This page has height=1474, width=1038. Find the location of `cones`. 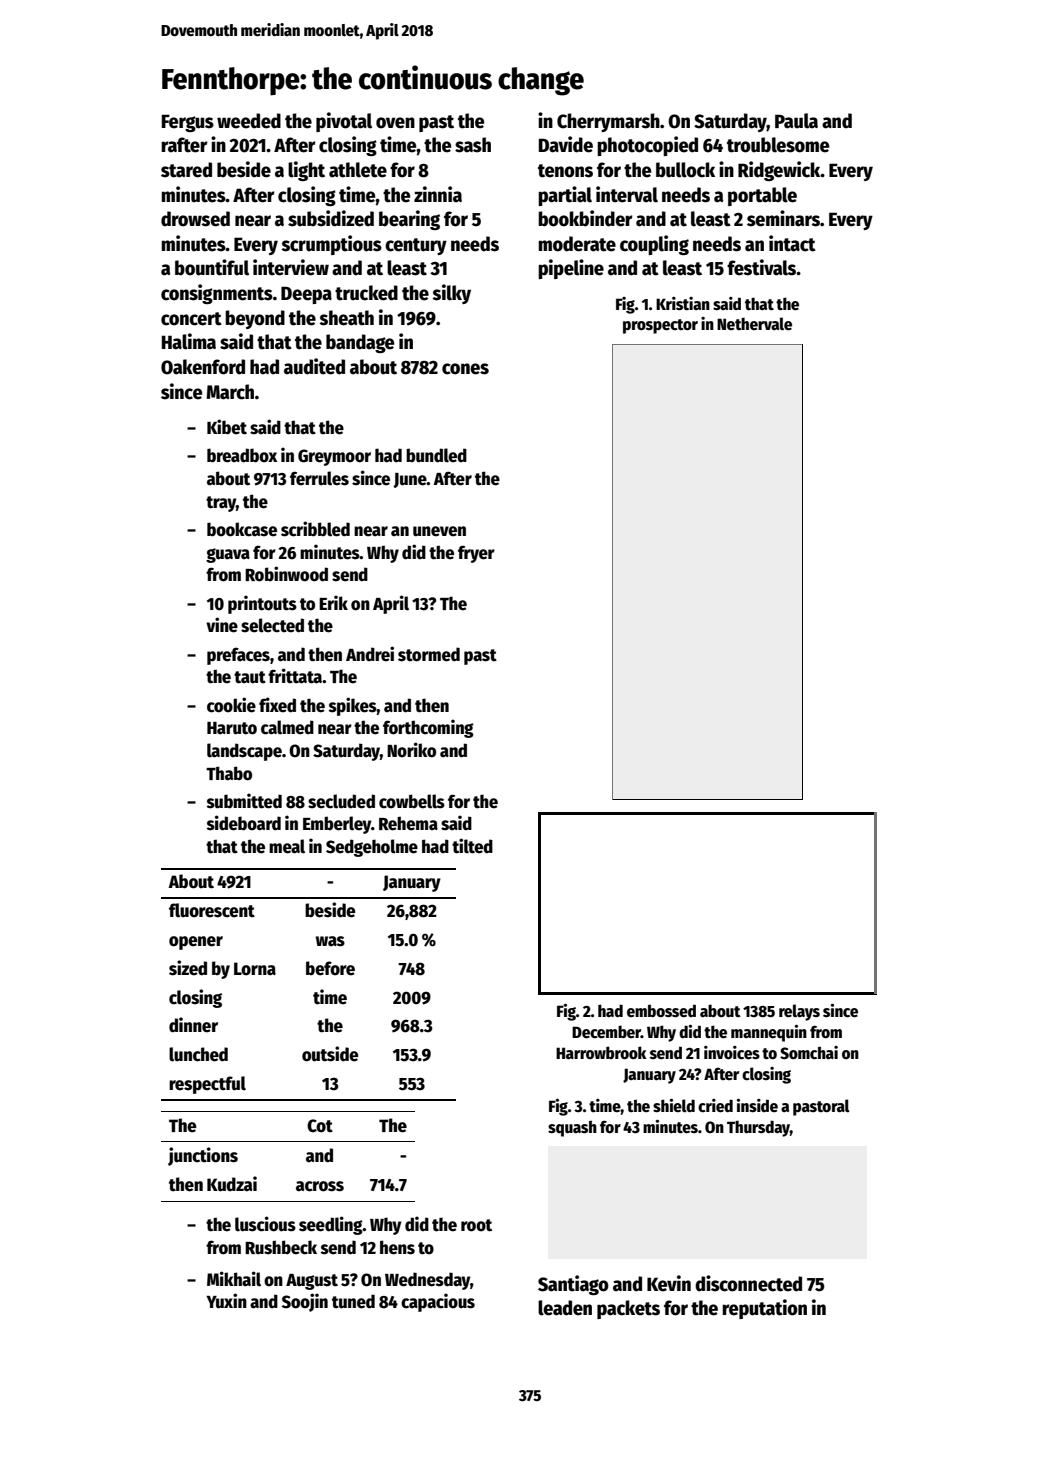

cones is located at coordinates (465, 369).
